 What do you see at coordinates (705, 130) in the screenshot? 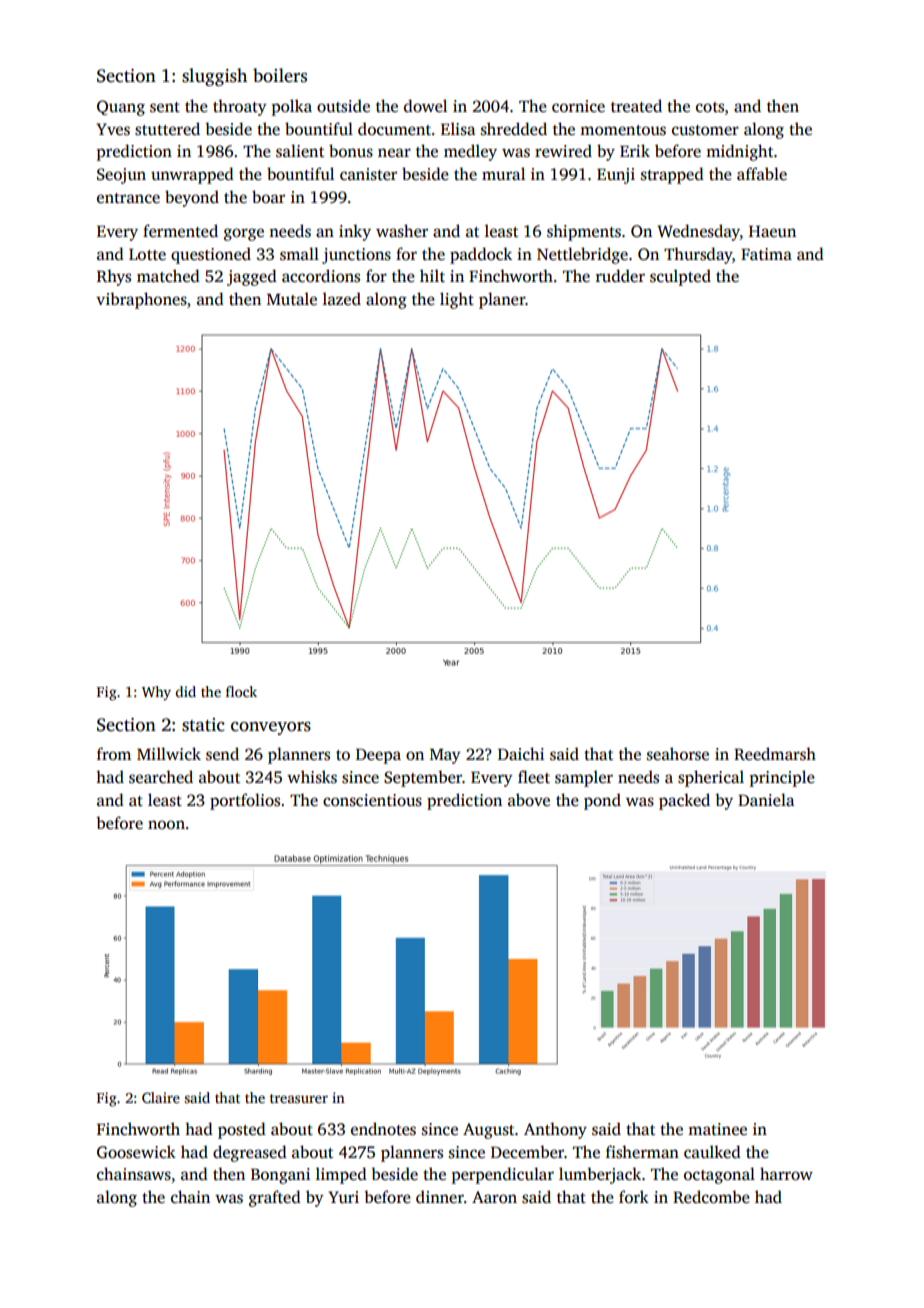
I see `customer` at bounding box center [705, 130].
